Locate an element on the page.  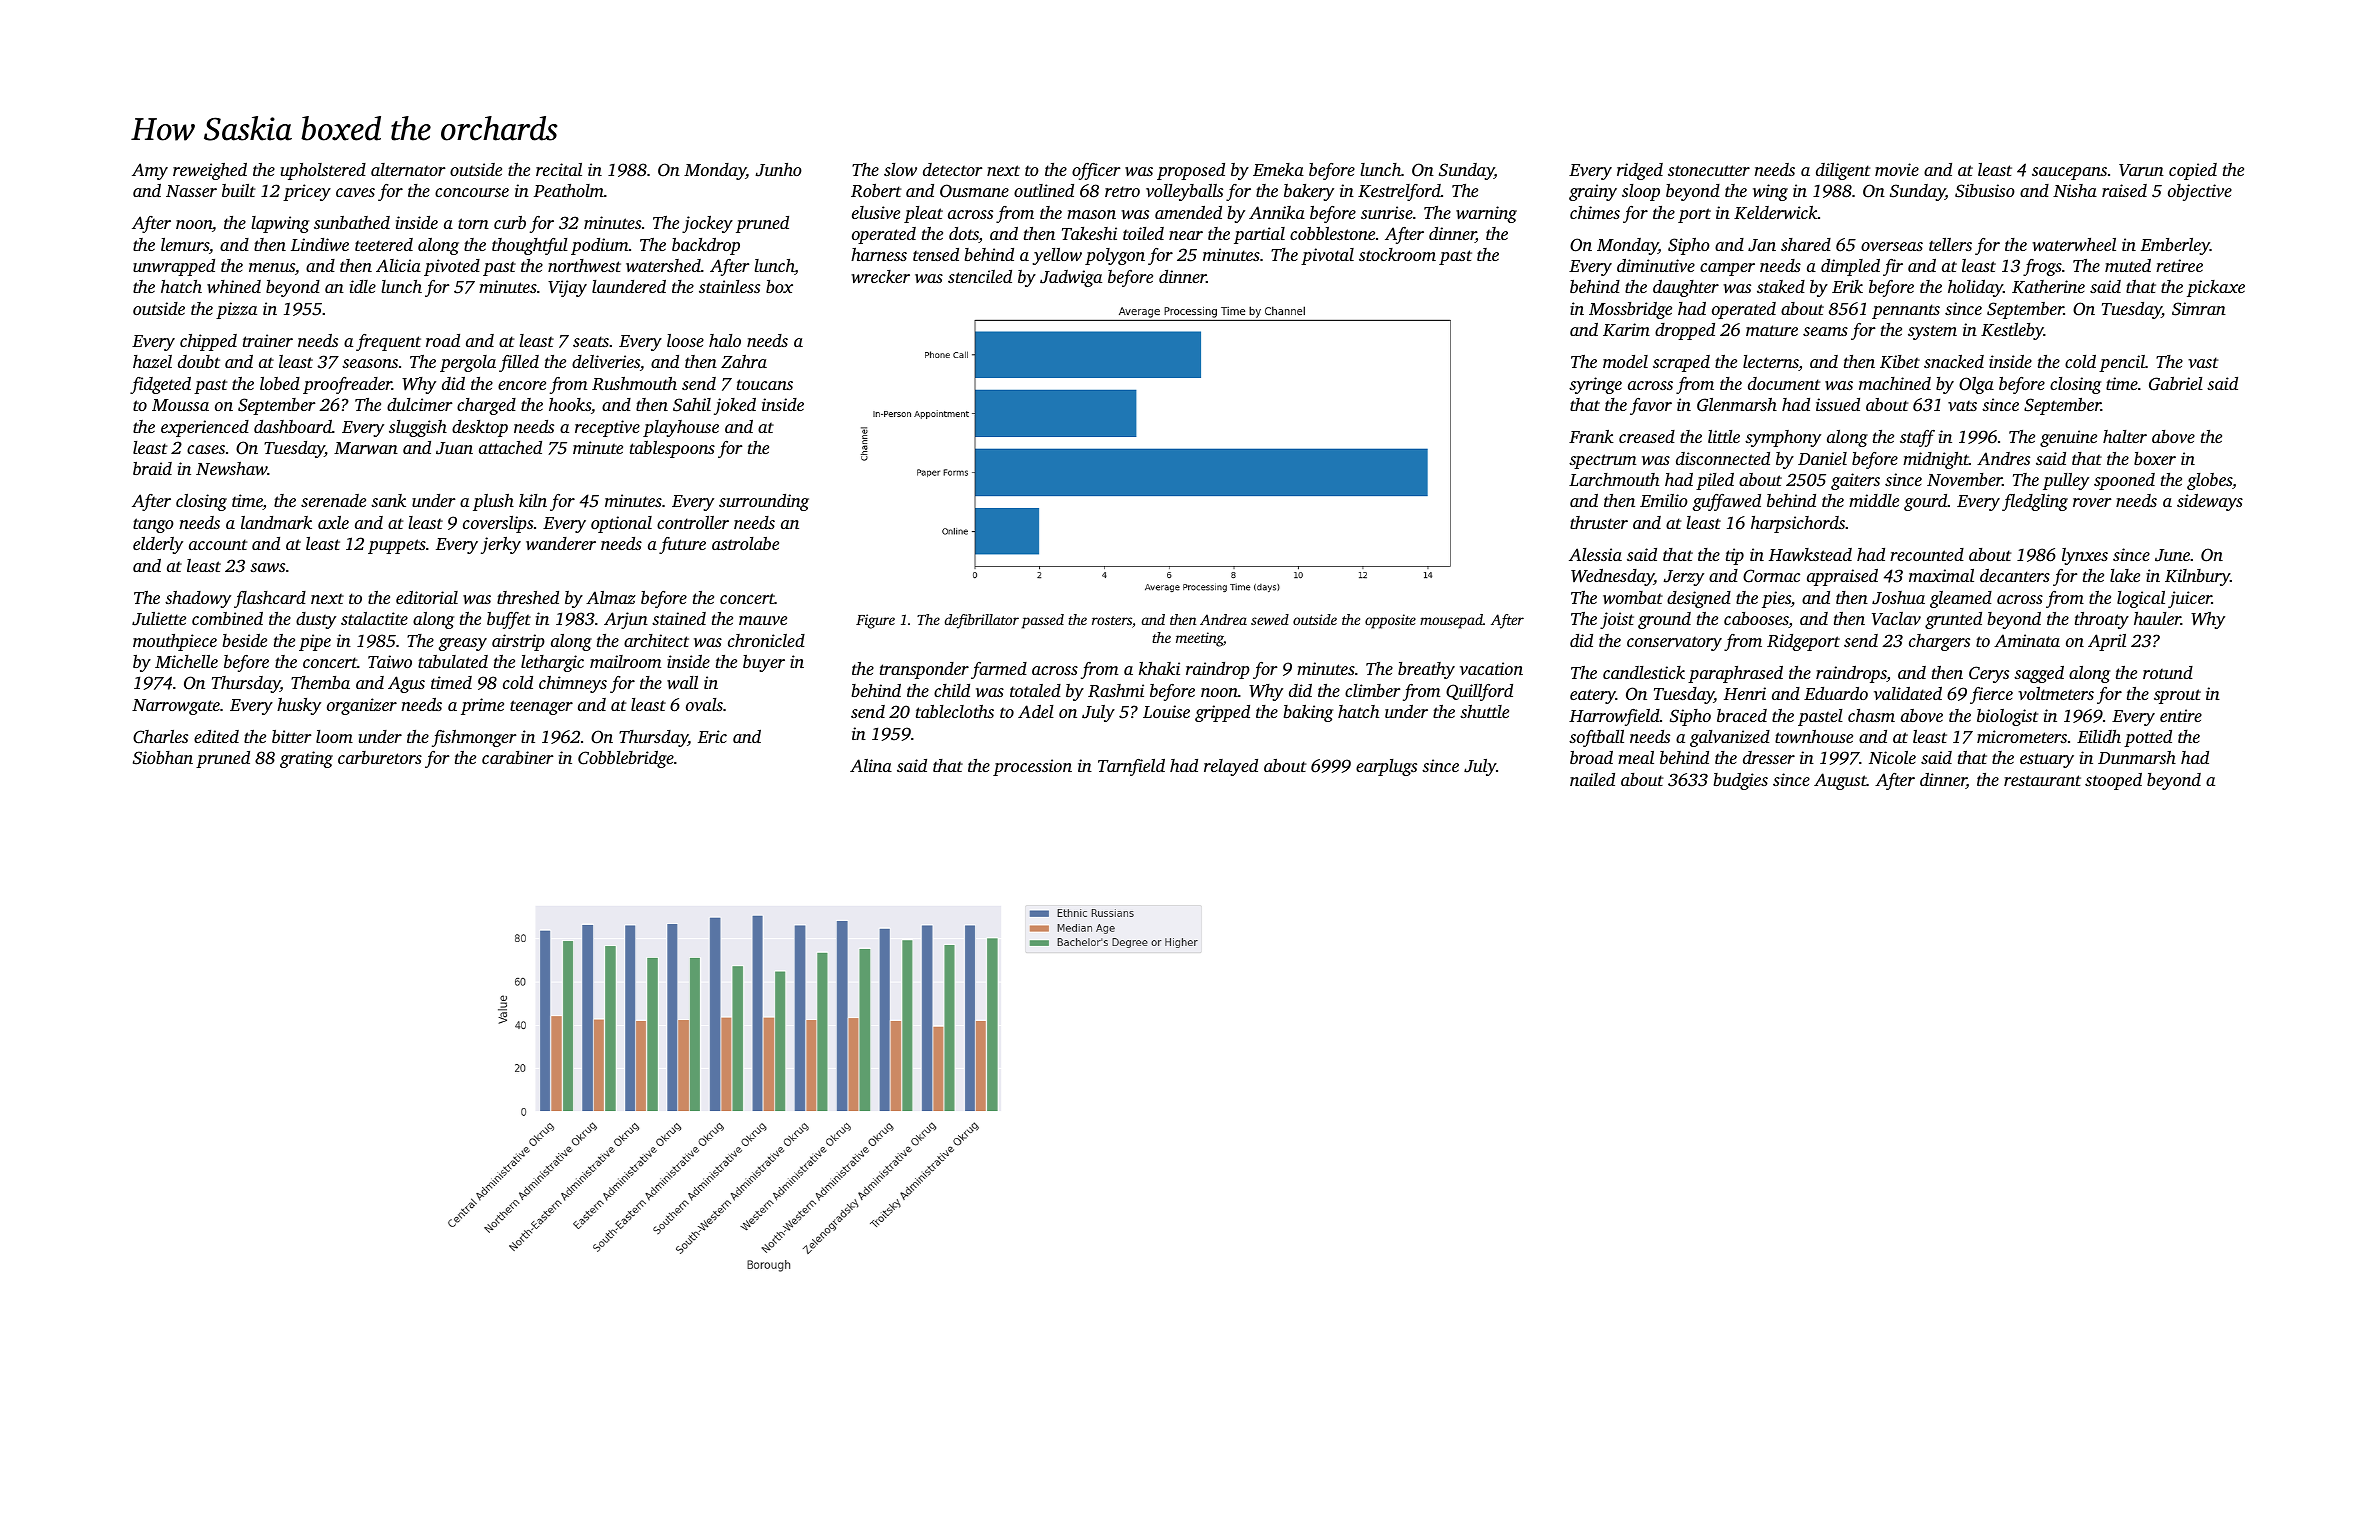
Emeka is located at coordinates (1278, 169).
